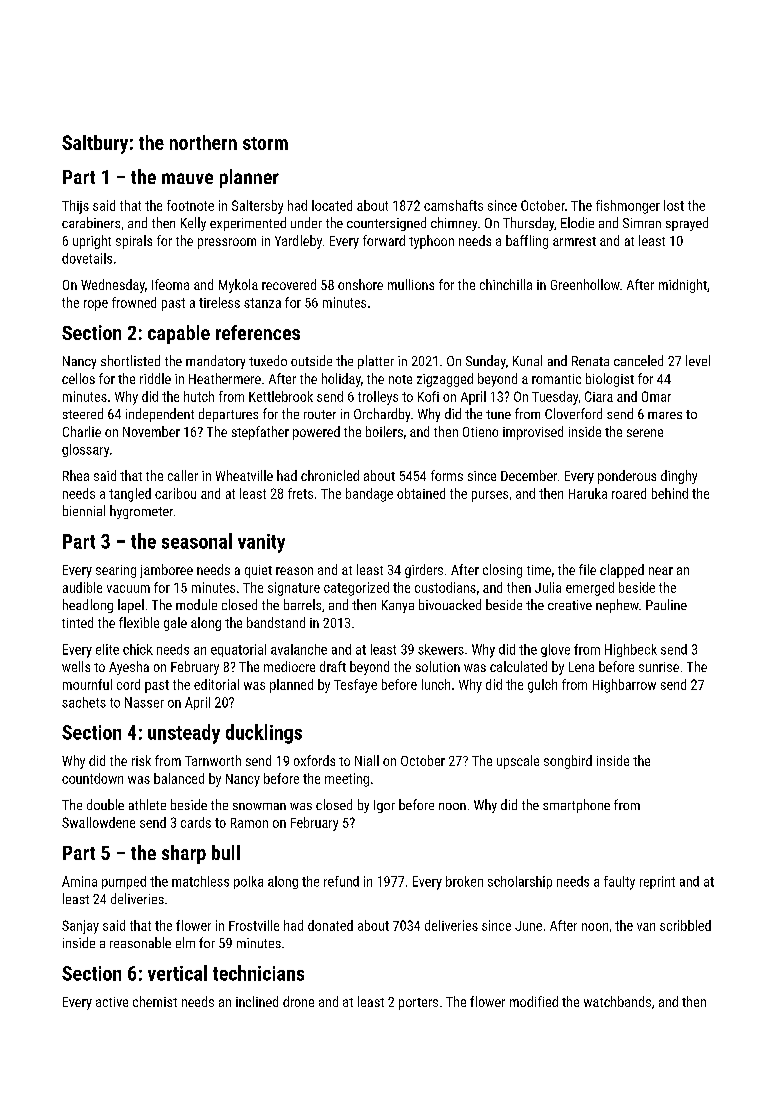 The height and width of the screenshot is (1102, 777). Describe the element at coordinates (576, 806) in the screenshot. I see `smartphone` at that location.
